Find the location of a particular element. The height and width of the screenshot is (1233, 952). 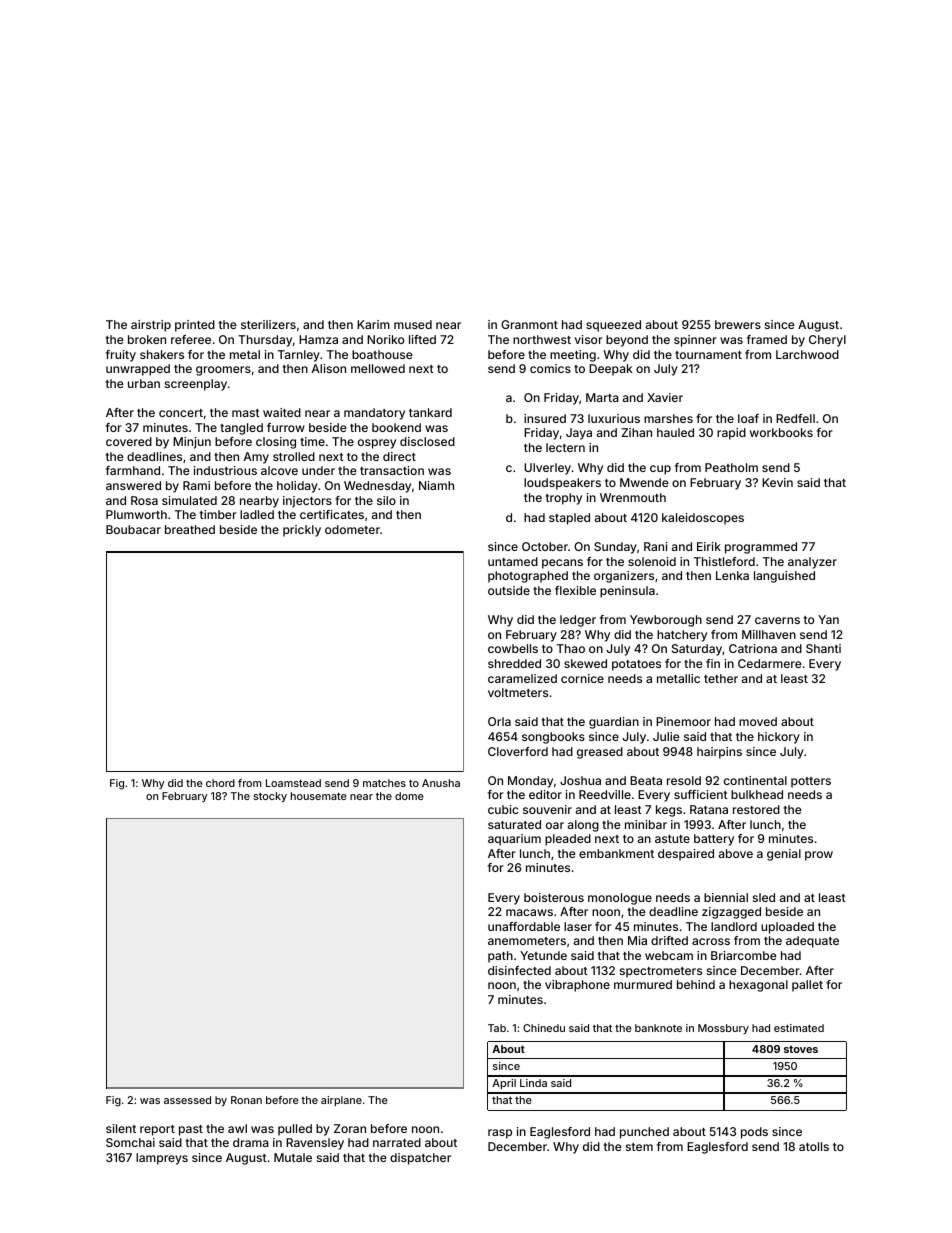

Mutale is located at coordinates (293, 1157).
